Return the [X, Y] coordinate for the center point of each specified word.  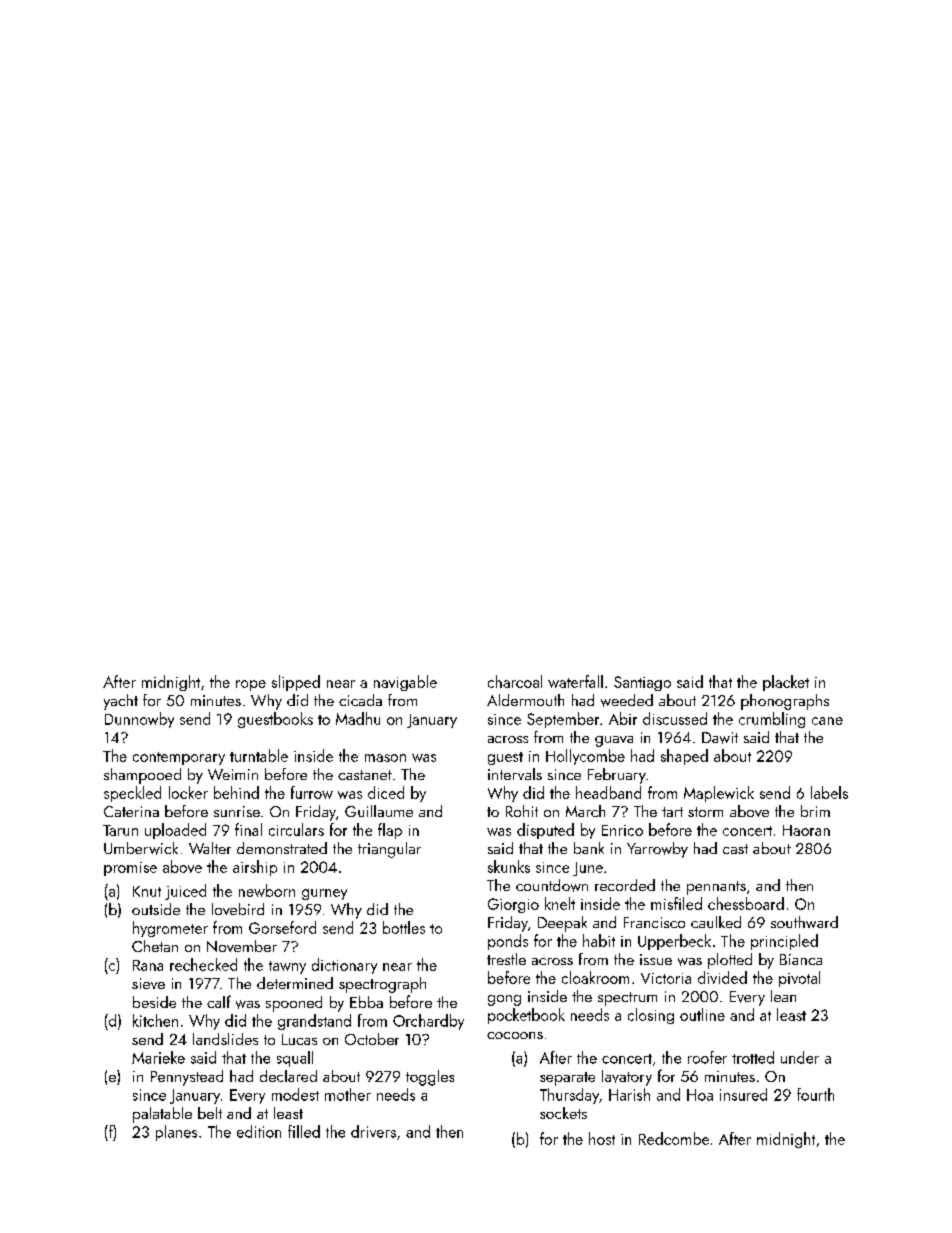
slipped [296, 683]
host [602, 1138]
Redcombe [674, 1138]
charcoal [515, 681]
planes [176, 1133]
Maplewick [719, 794]
